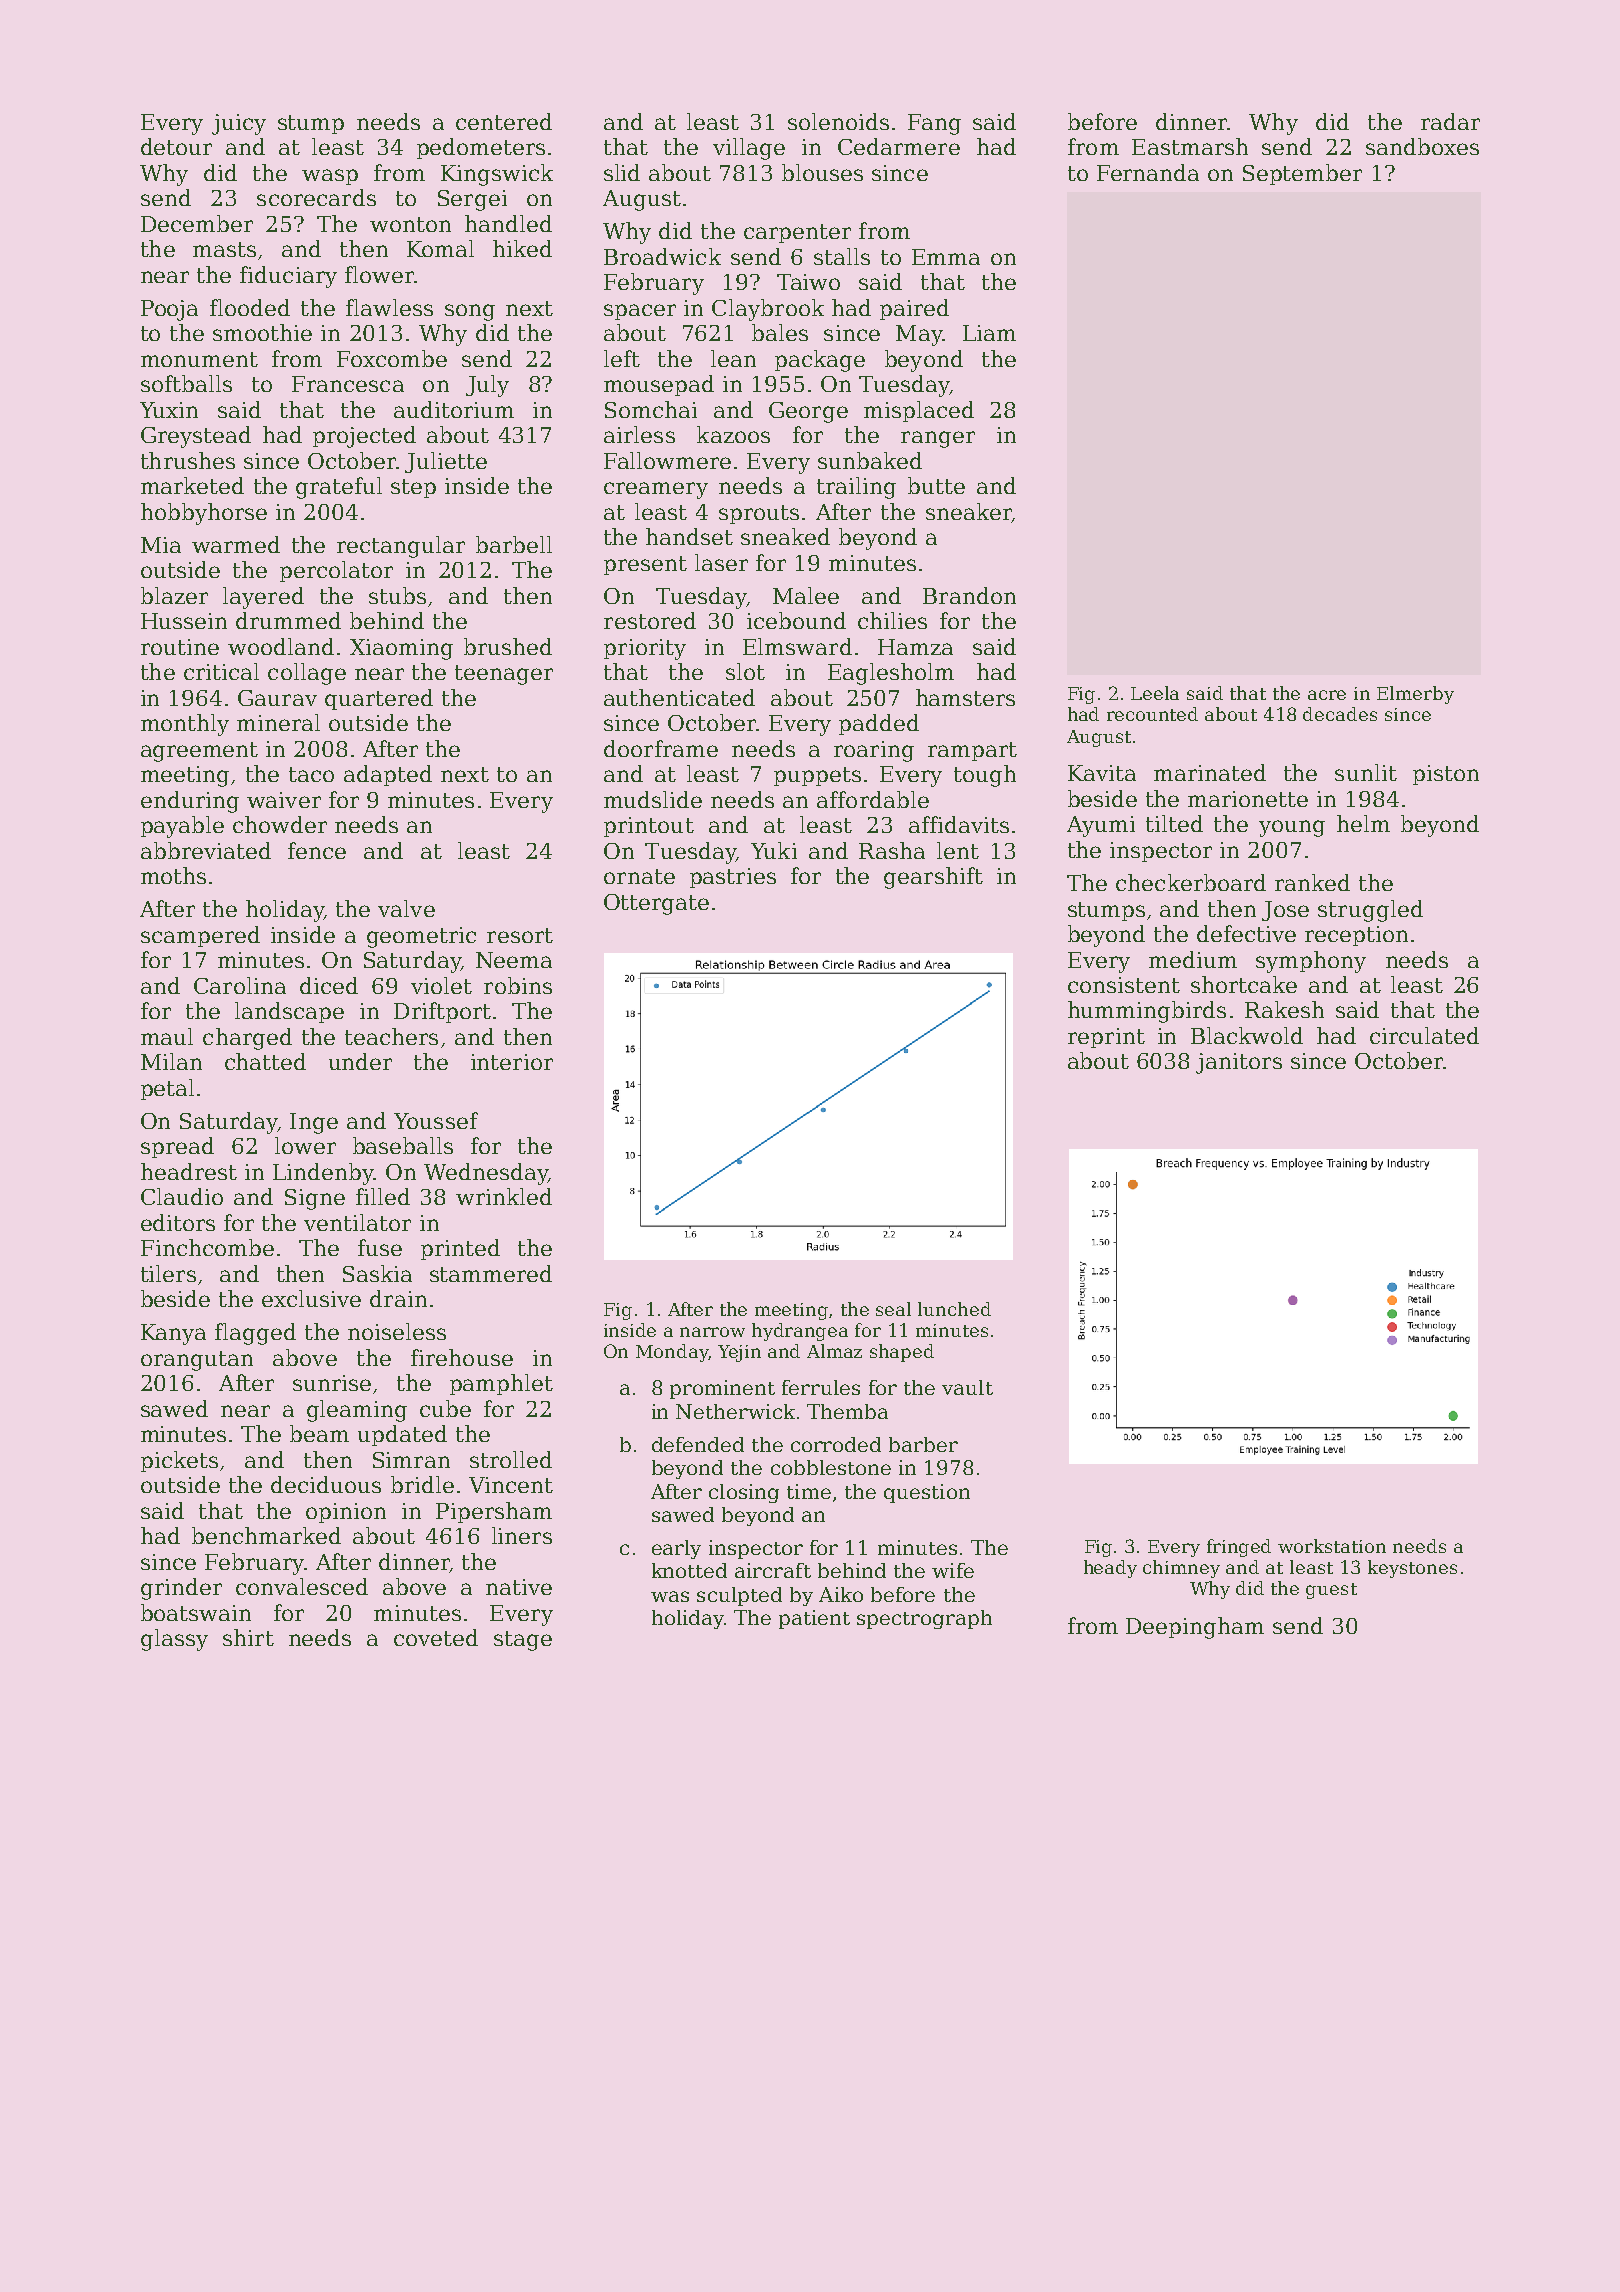  I want to click on Deepingham, so click(1195, 1628).
